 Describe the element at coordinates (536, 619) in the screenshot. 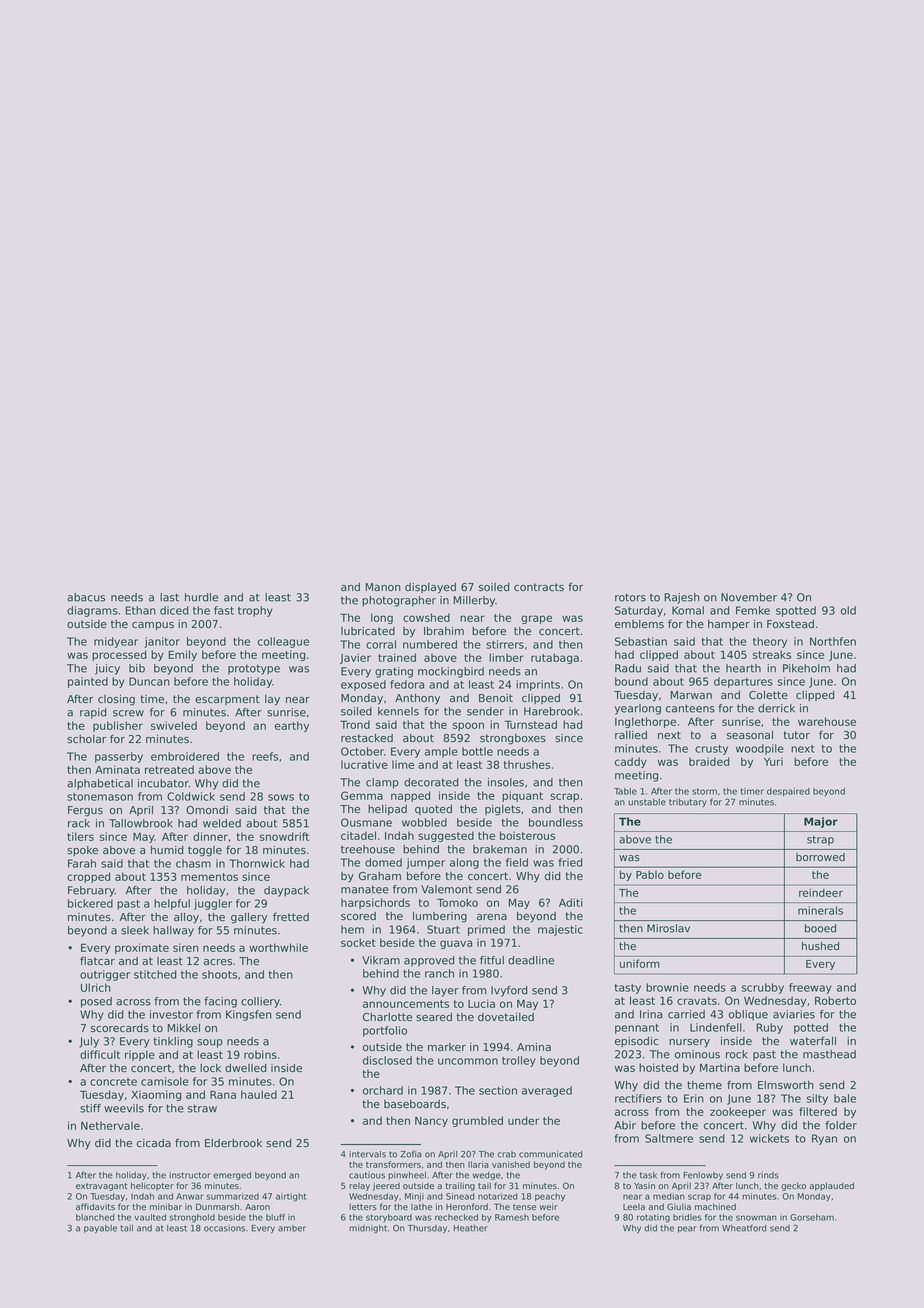

I see `grape` at that location.
